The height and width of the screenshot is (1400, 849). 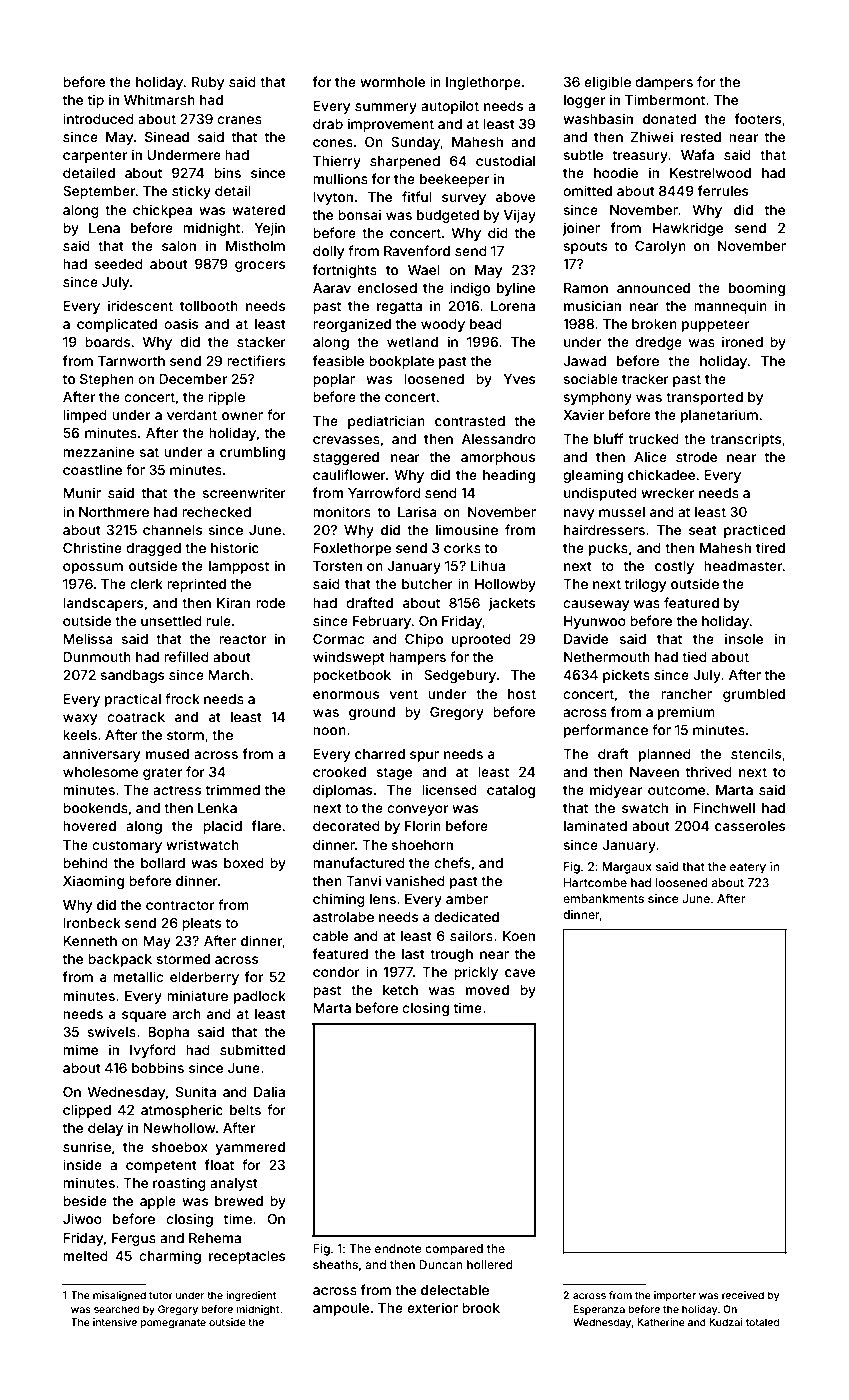 What do you see at coordinates (233, 602) in the screenshot?
I see `Kiran` at bounding box center [233, 602].
